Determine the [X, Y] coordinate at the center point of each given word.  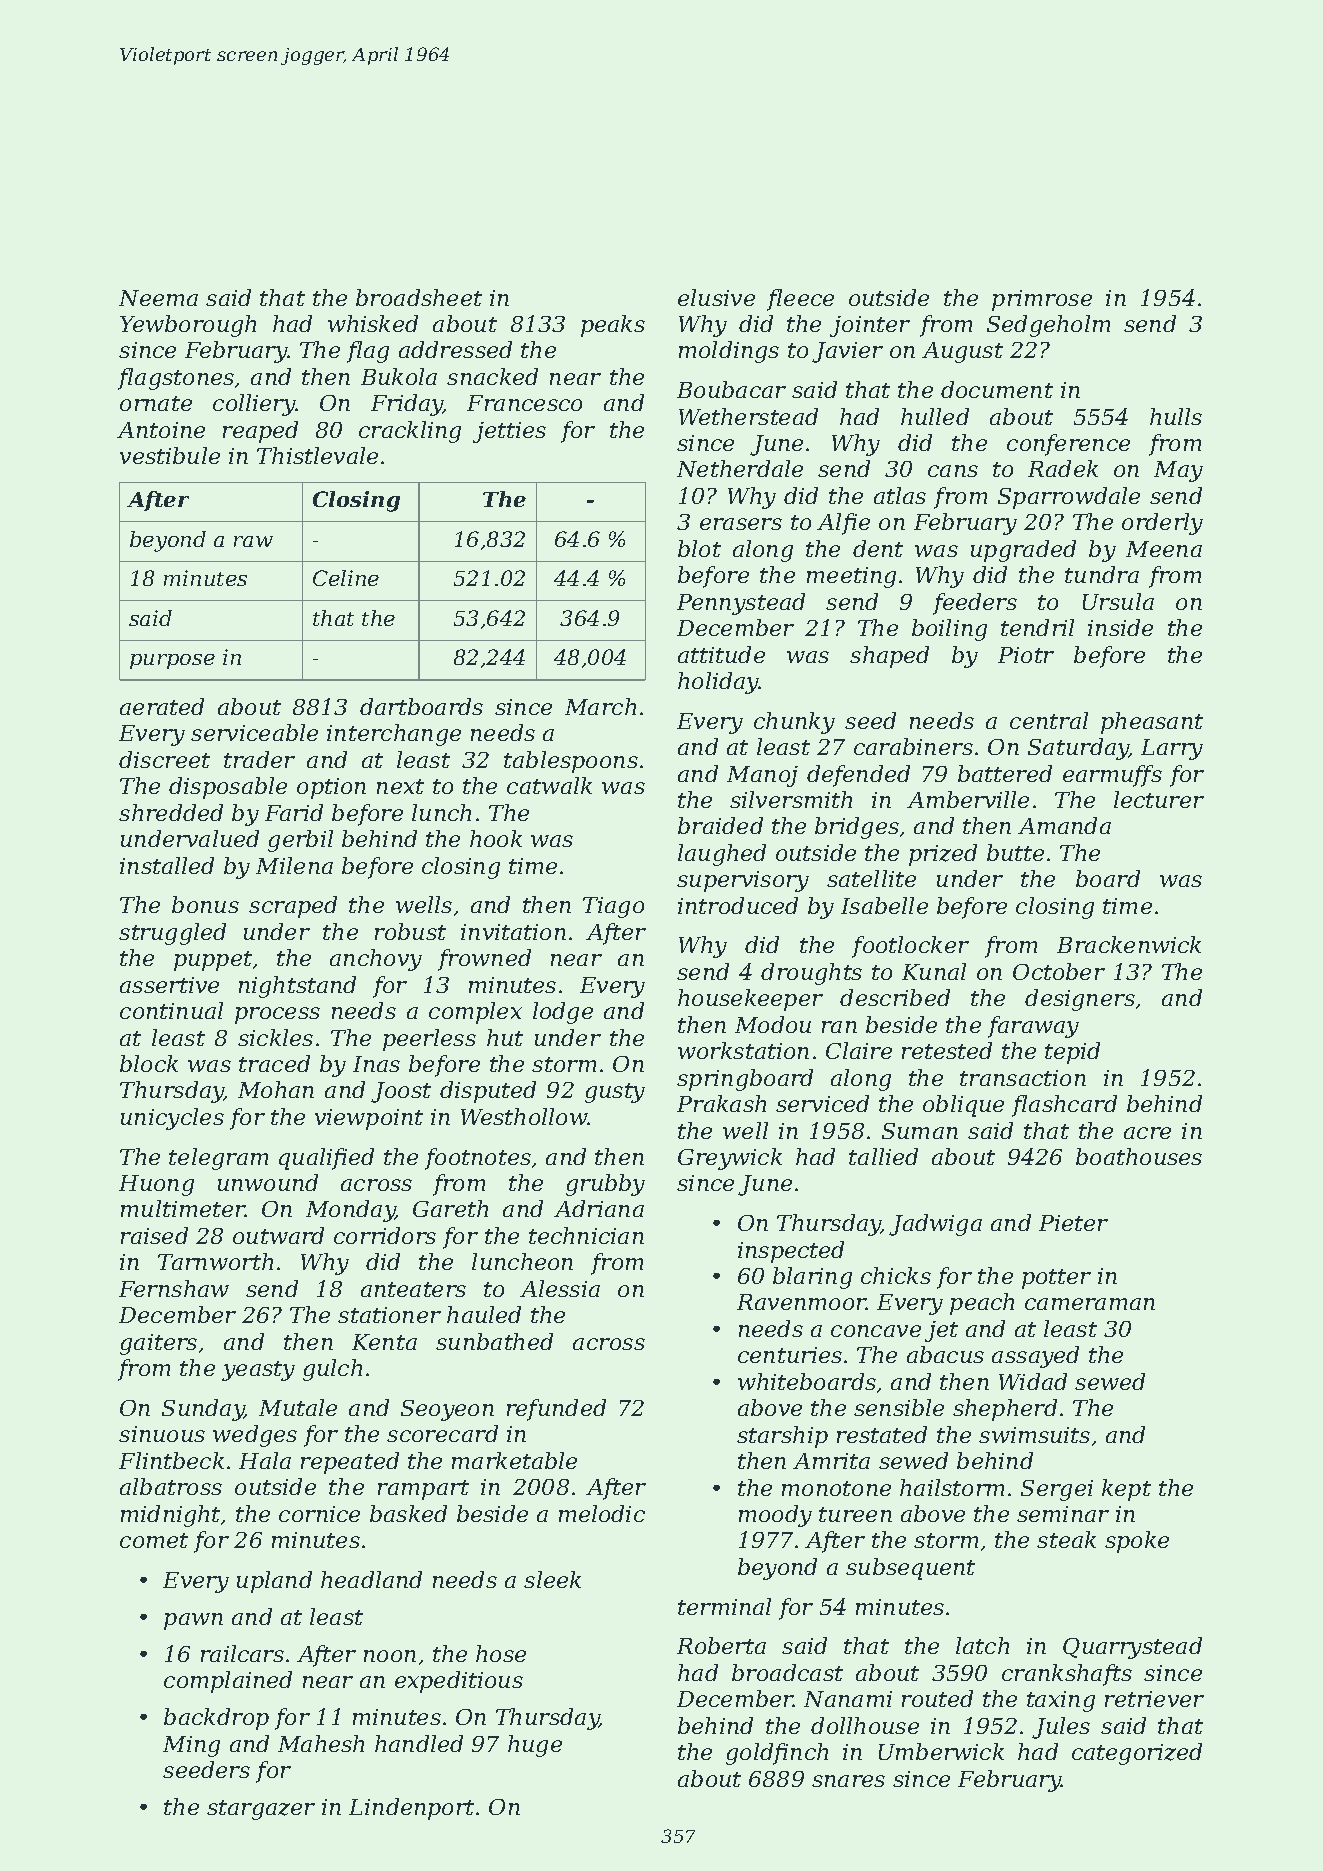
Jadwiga [935, 1225]
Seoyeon [447, 1410]
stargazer [261, 1810]
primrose [1042, 300]
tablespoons [571, 762]
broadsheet [419, 297]
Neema [158, 298]
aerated [162, 706]
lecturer [1159, 799]
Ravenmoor [802, 1302]
